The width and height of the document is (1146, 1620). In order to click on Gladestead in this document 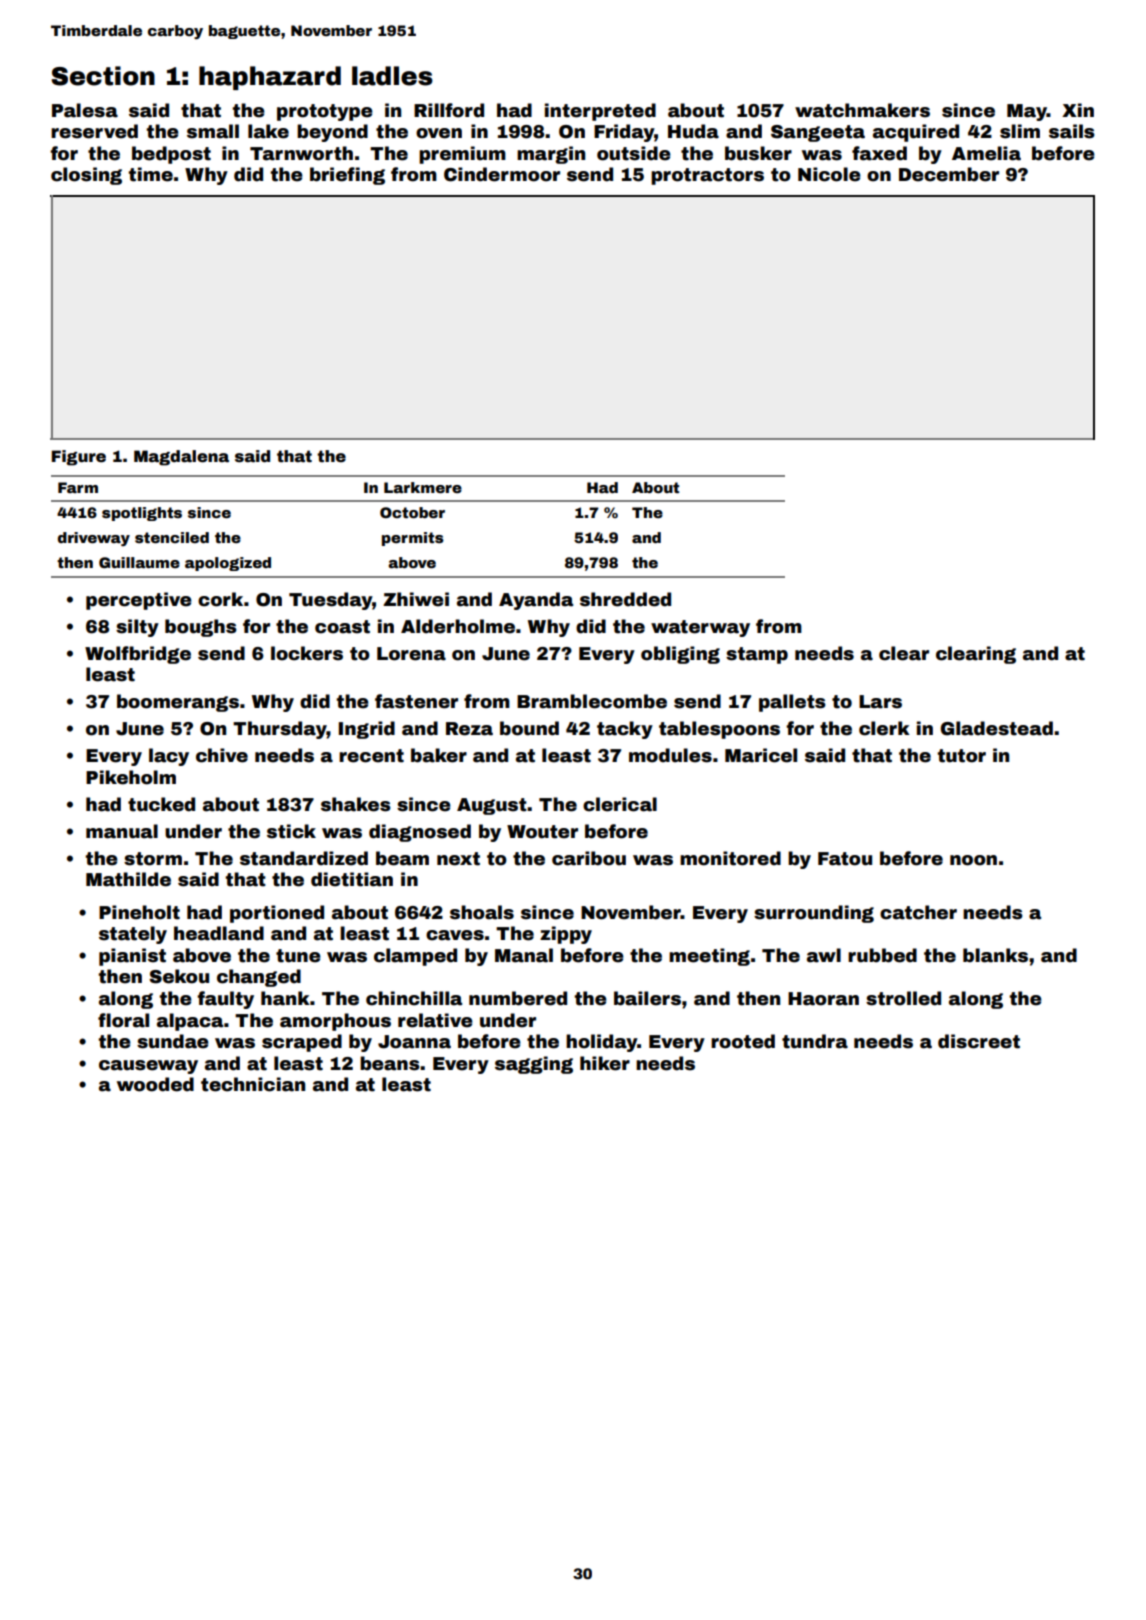, I will do `click(996, 728)`.
